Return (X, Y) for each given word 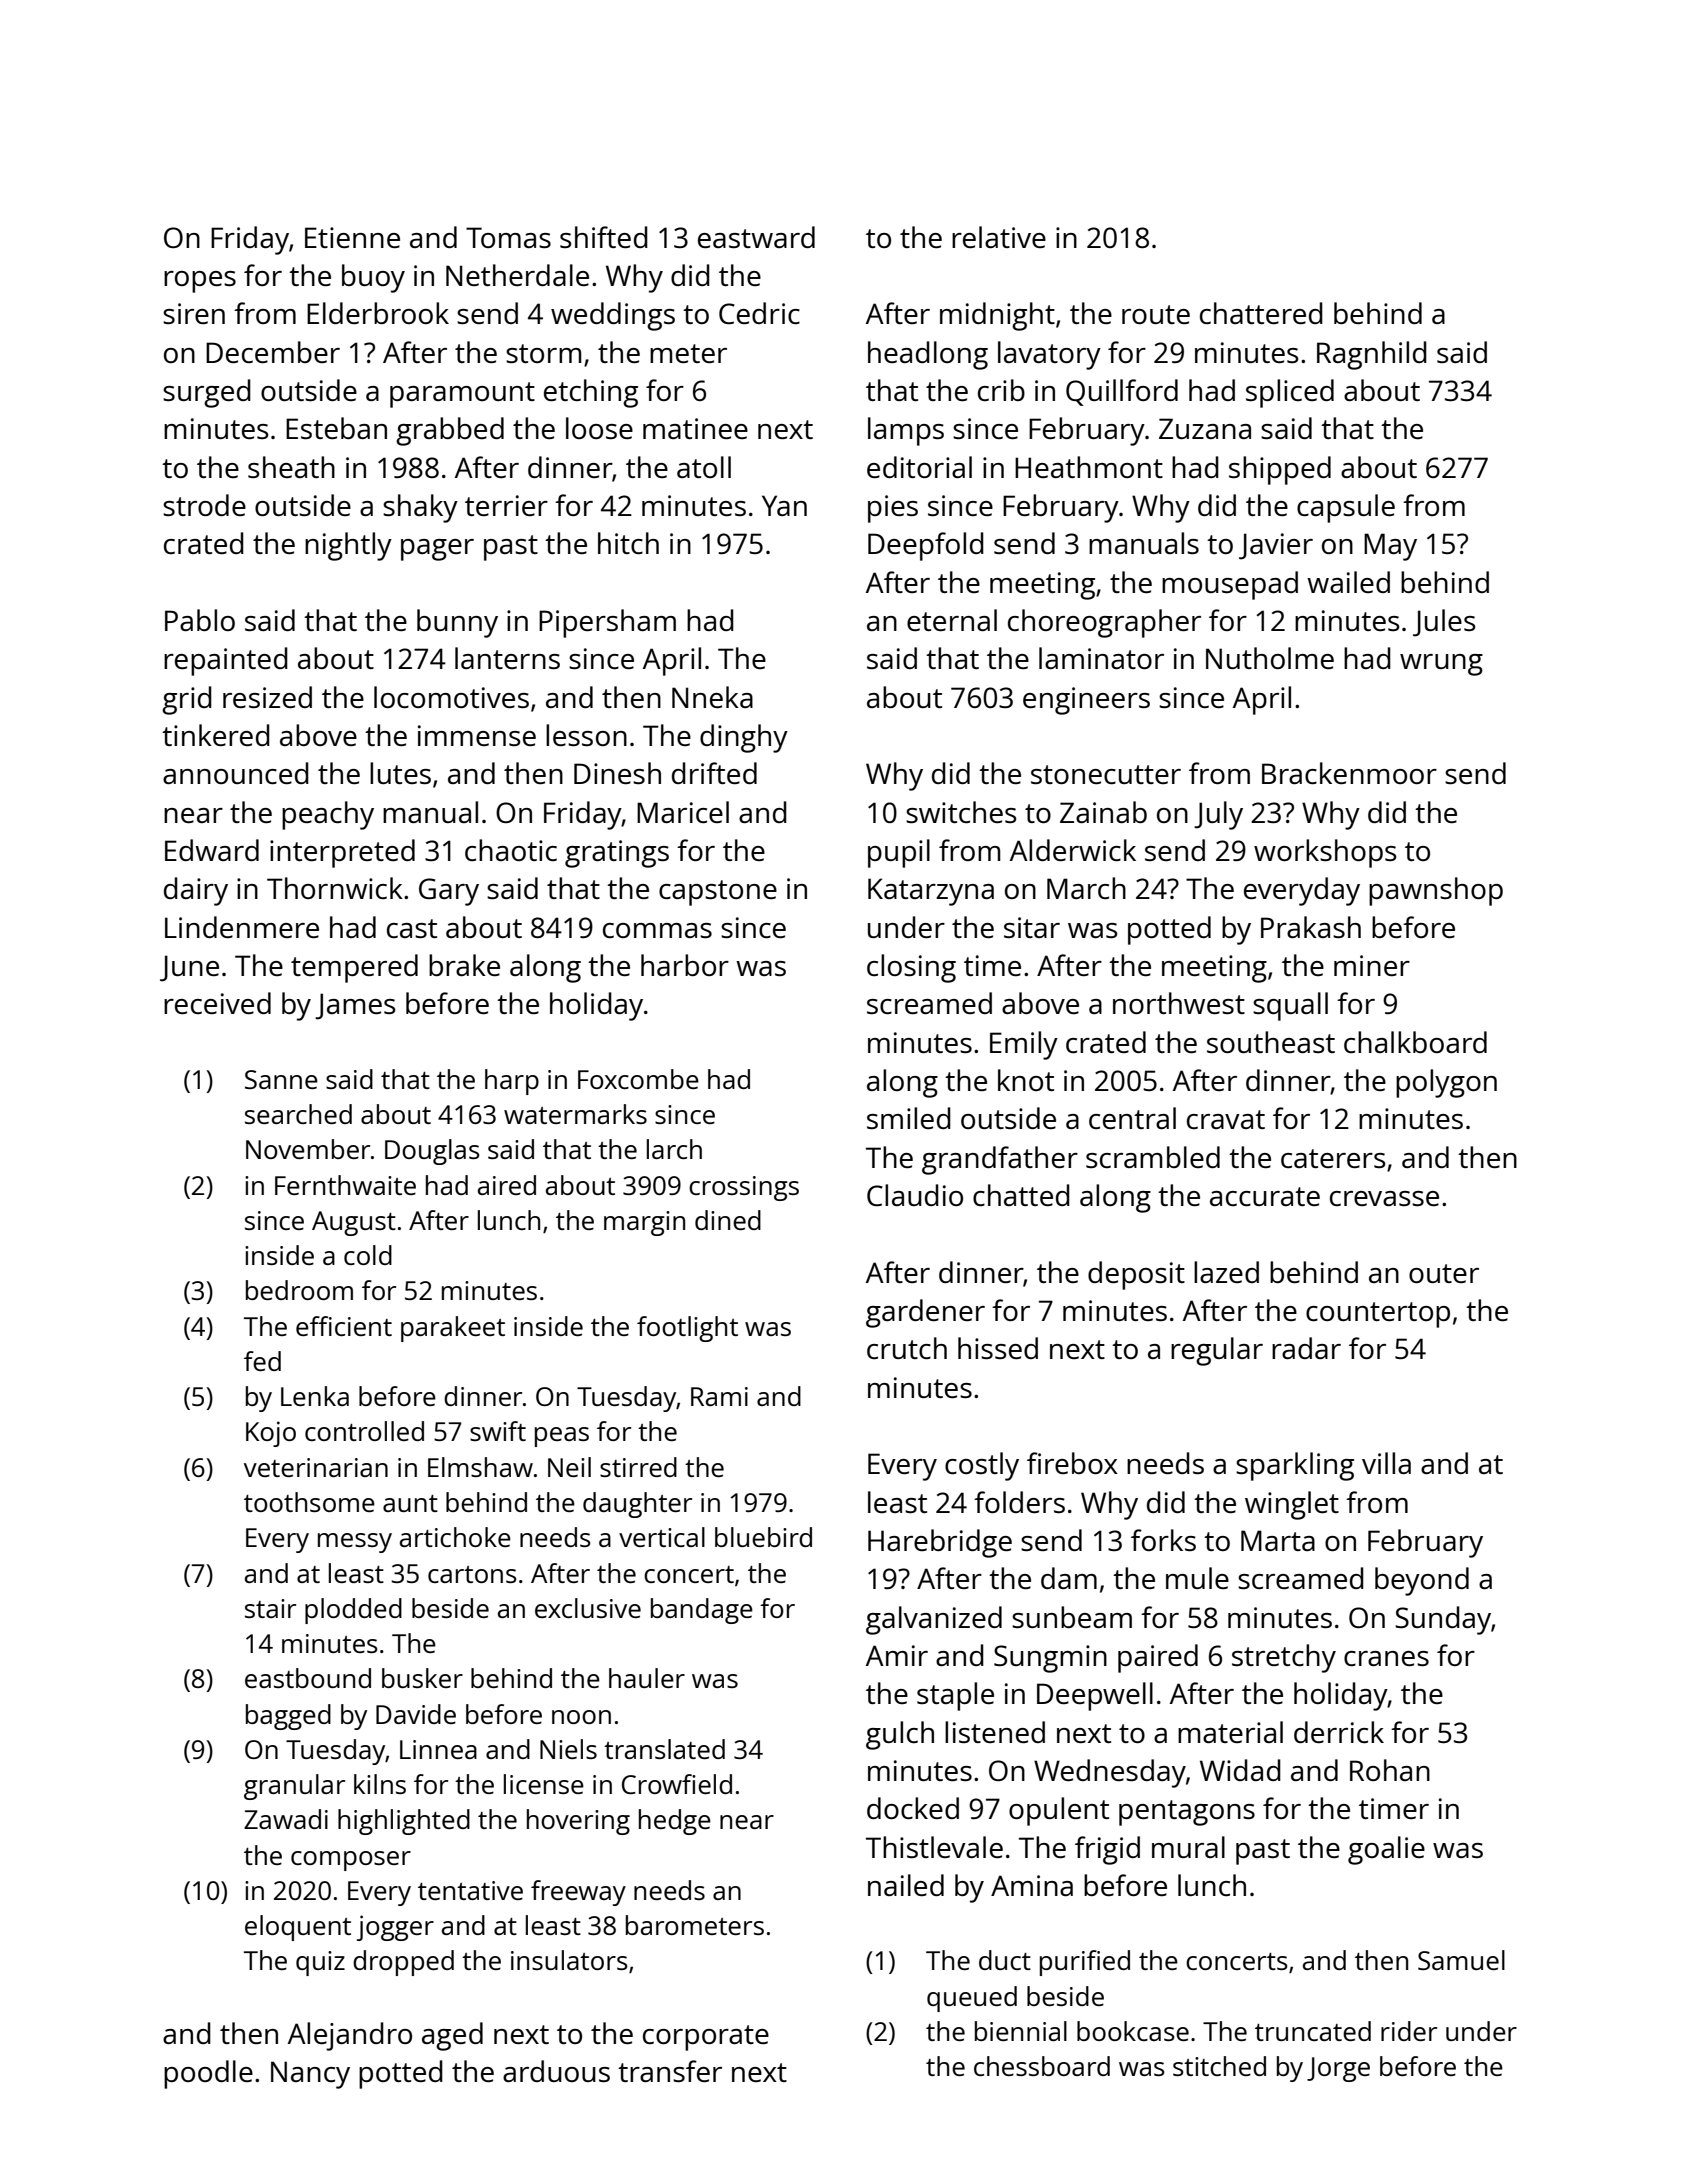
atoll (704, 467)
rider (1409, 2031)
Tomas (508, 237)
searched (298, 1114)
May (1390, 547)
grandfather (1000, 1160)
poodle (208, 2074)
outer (1444, 1273)
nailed (906, 1885)
